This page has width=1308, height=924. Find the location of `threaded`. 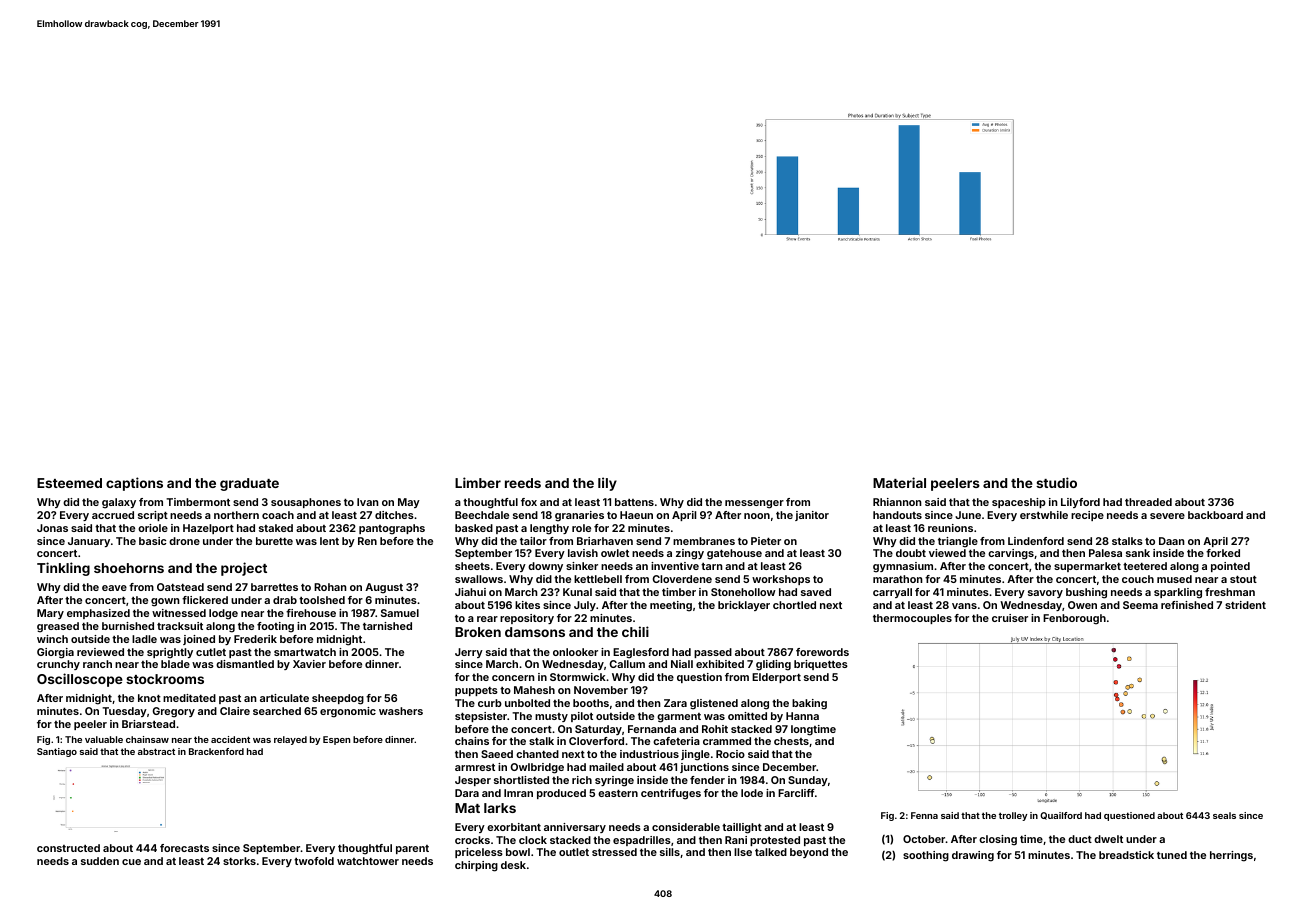

threaded is located at coordinates (1148, 502).
